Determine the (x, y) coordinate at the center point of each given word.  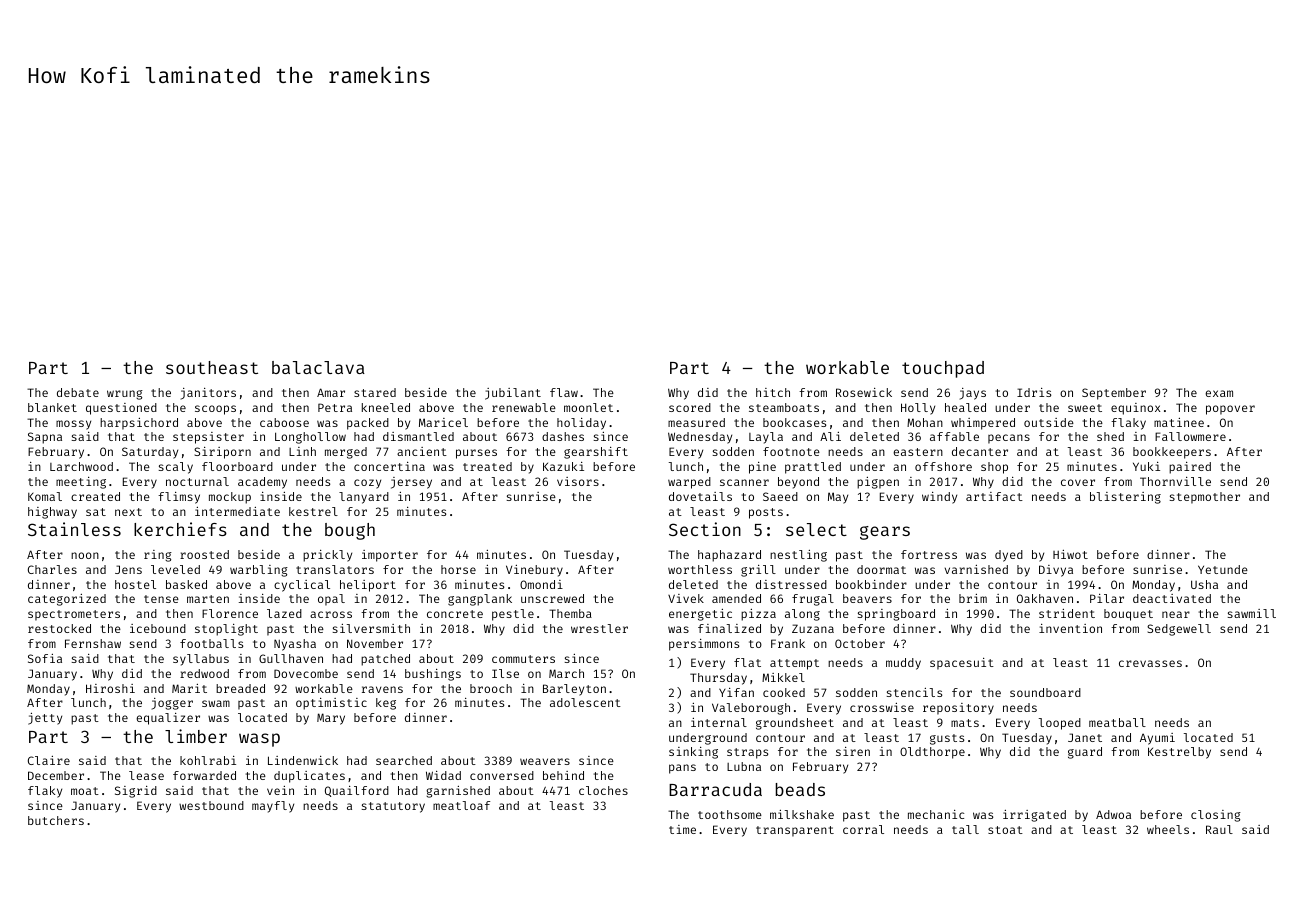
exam (1219, 393)
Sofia (45, 658)
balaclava (318, 367)
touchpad (943, 369)
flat (747, 662)
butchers (56, 820)
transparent (795, 831)
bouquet (1128, 615)
